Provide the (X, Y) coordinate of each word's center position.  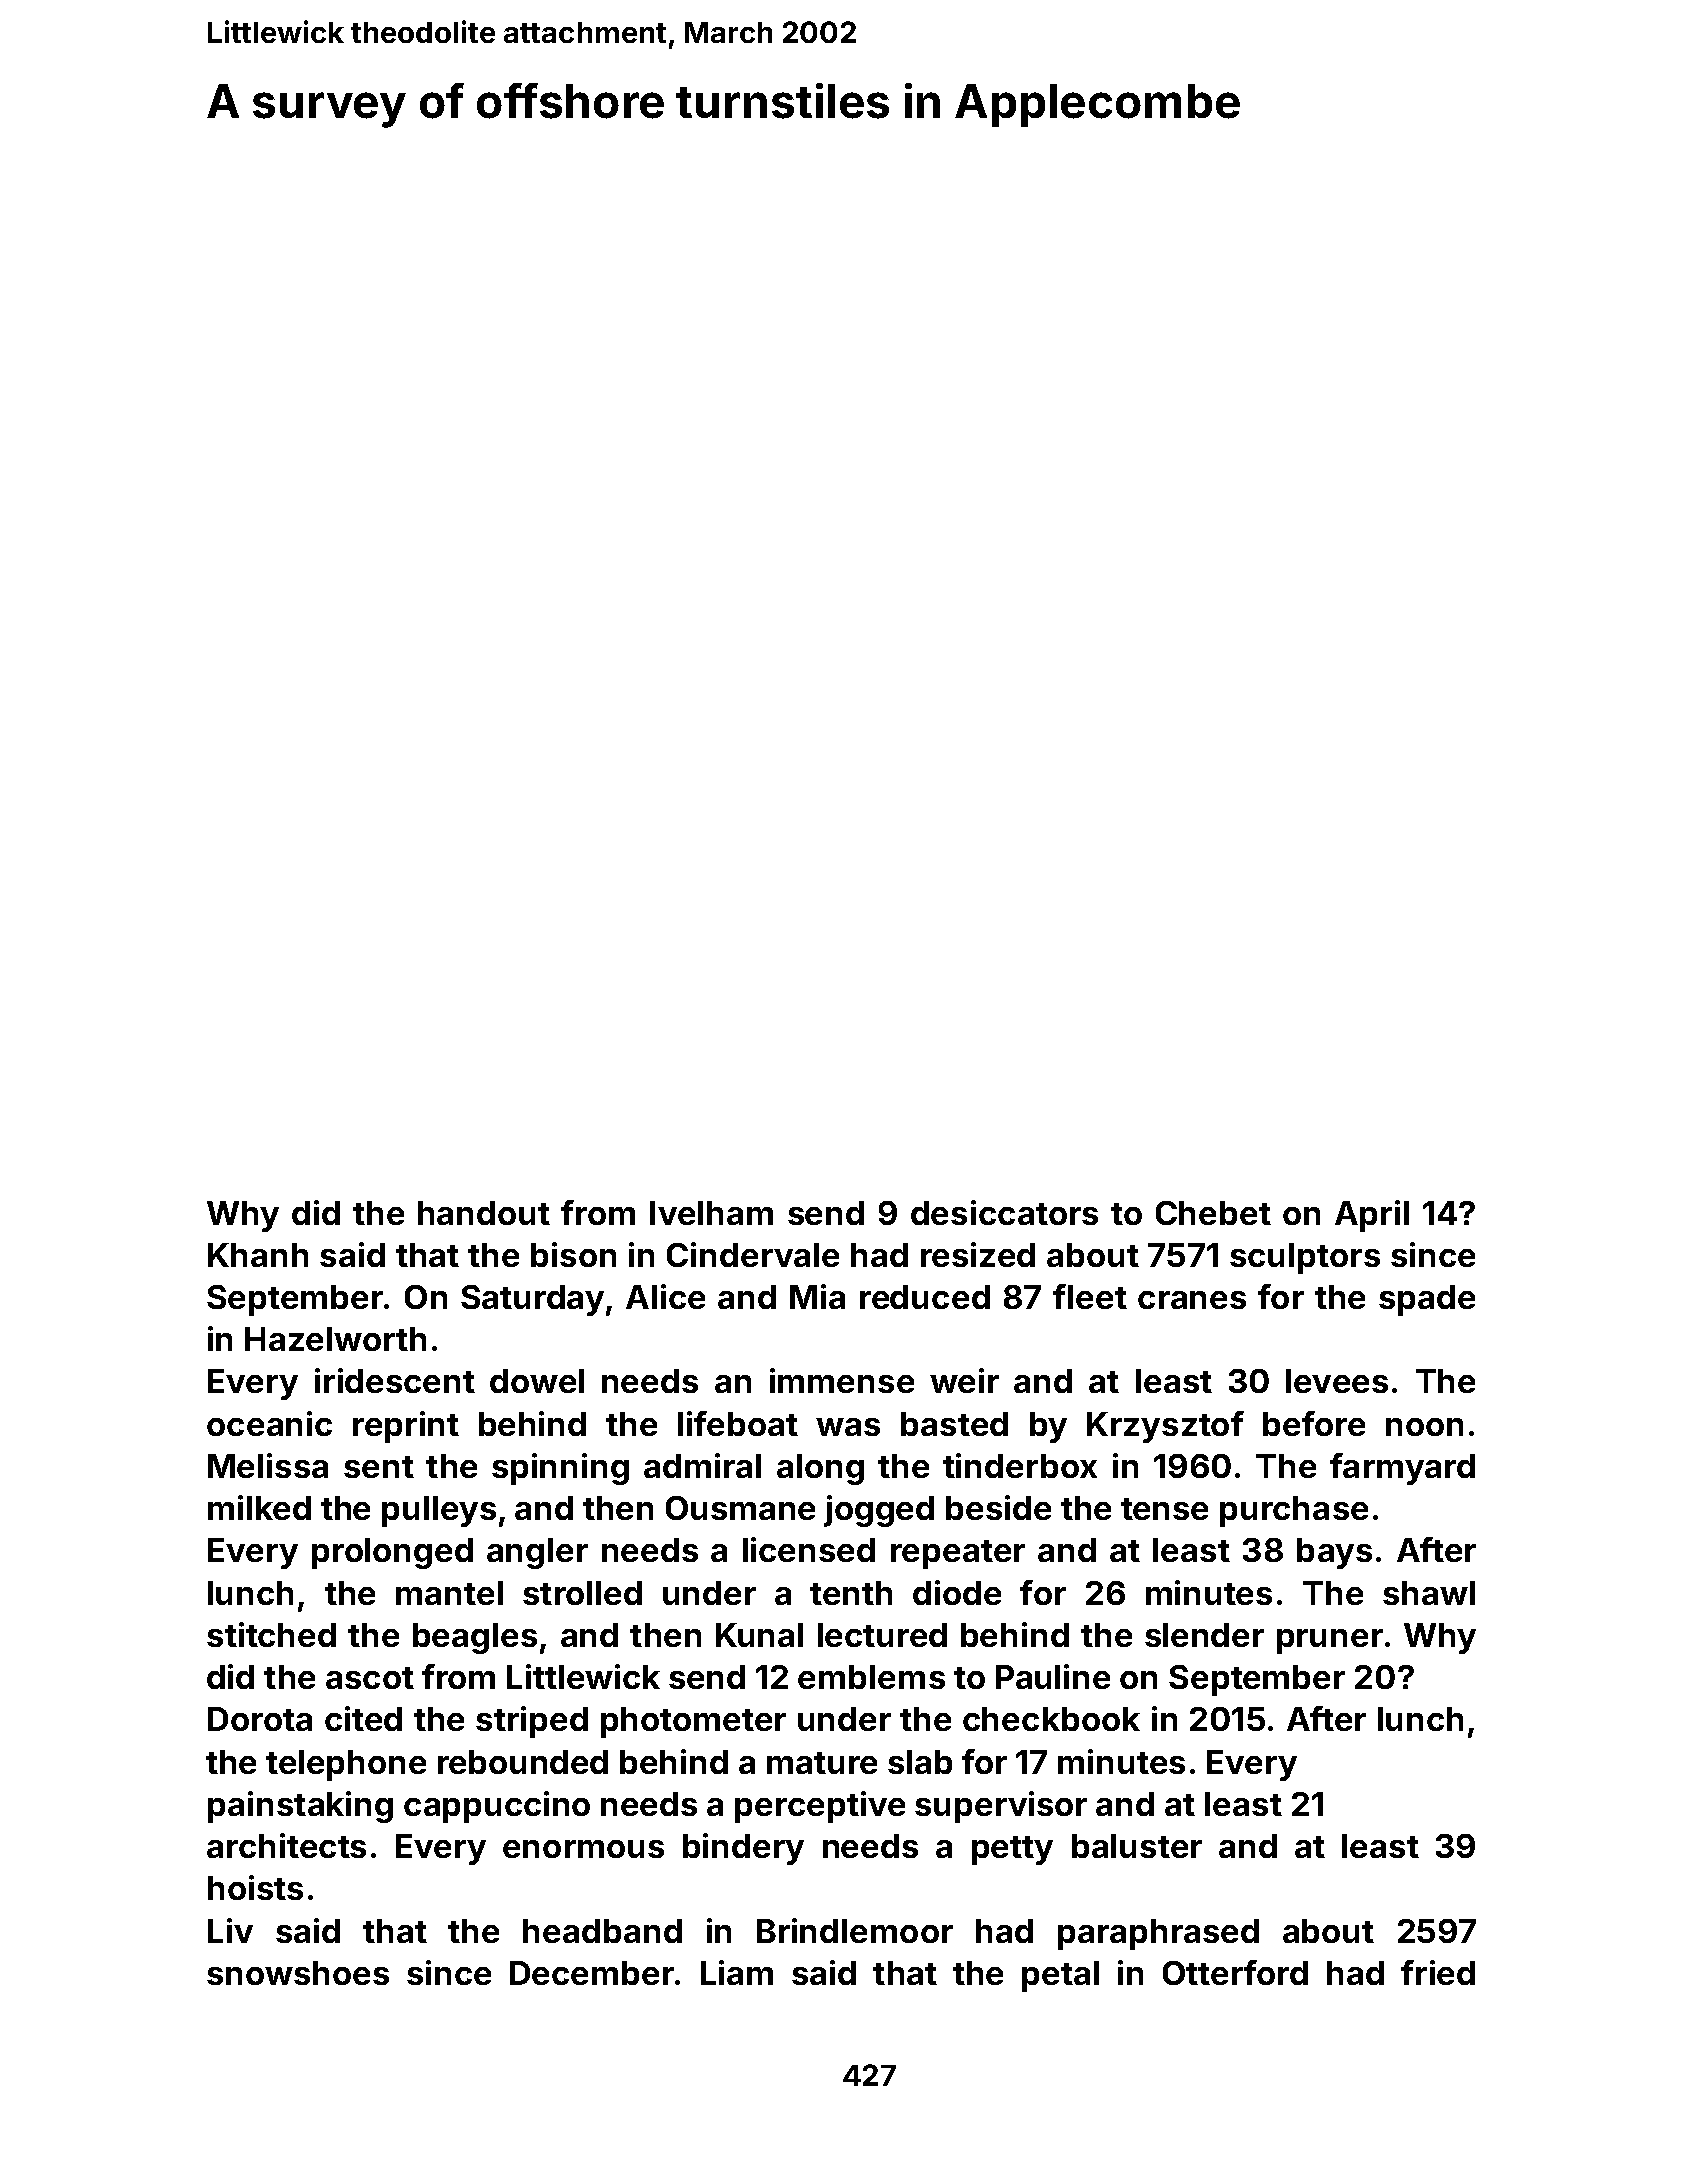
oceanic (269, 1423)
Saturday (532, 1300)
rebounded (523, 1762)
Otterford (1235, 1972)
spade (1427, 1300)
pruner (1330, 1641)
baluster (1137, 1846)
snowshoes (298, 1973)
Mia (817, 1296)
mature (822, 1763)
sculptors (1305, 1258)
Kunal (759, 1635)
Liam (737, 1972)
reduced (925, 1297)
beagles (475, 1638)
